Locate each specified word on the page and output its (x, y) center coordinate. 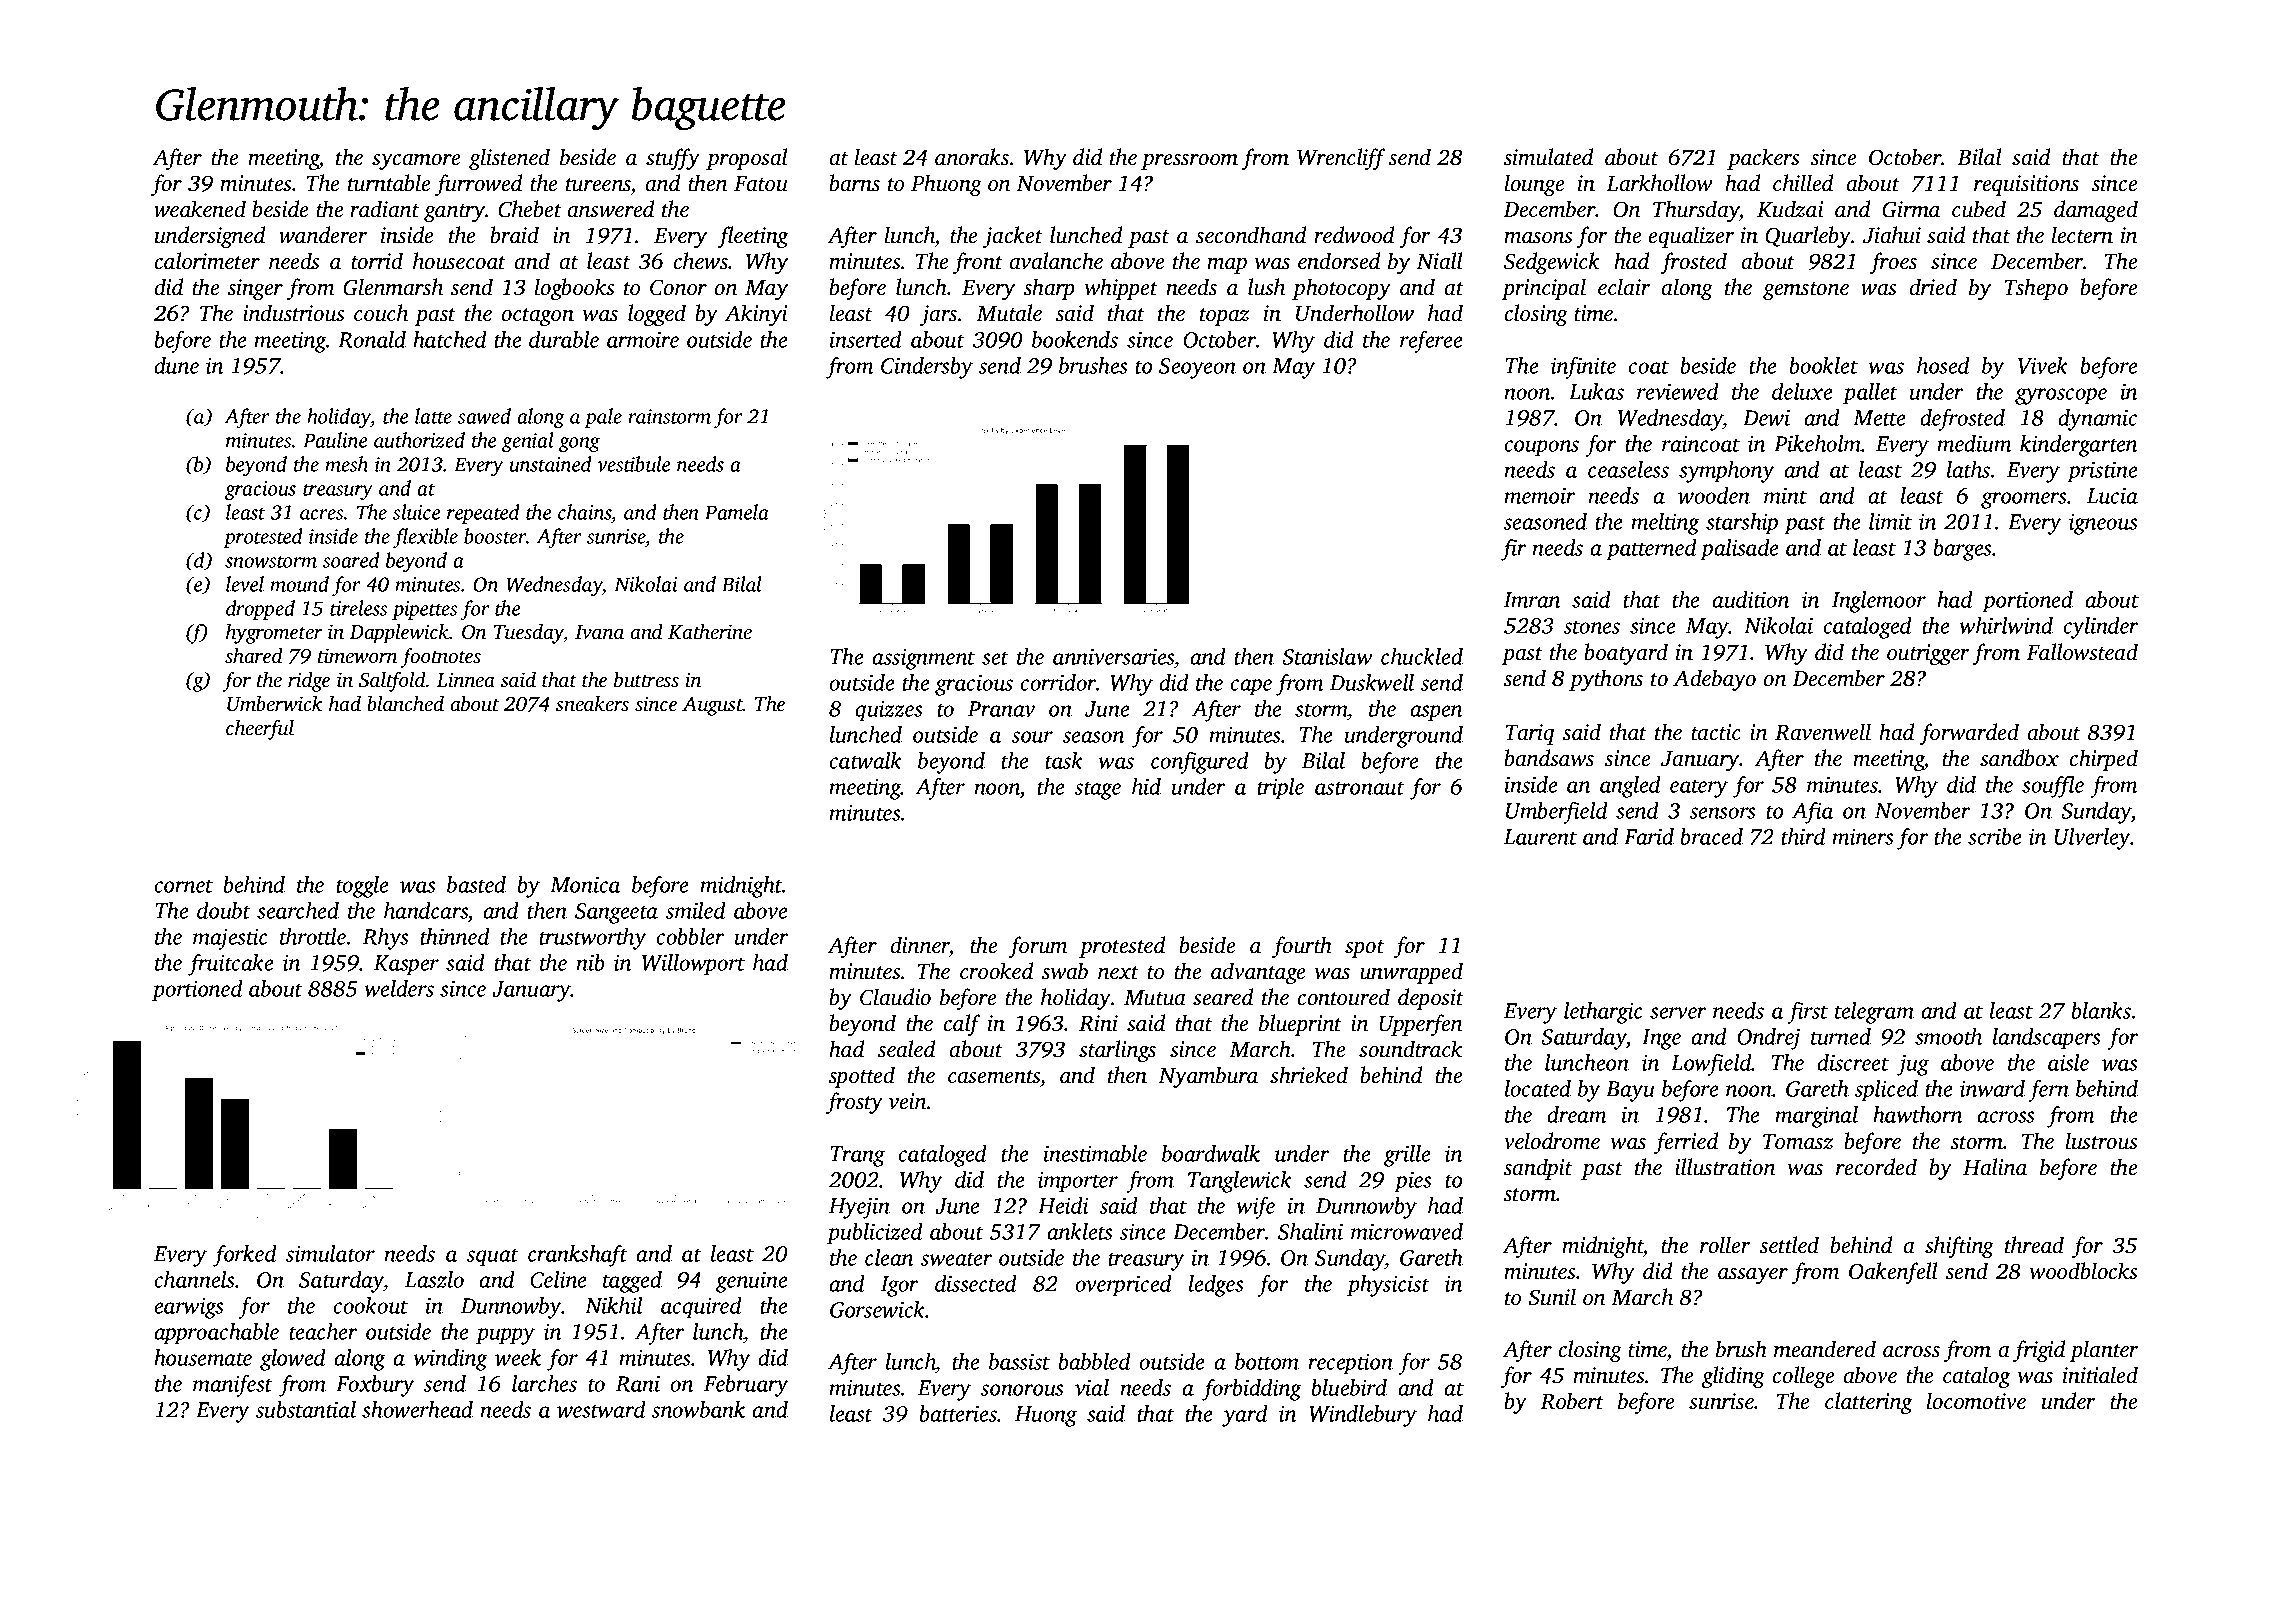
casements (994, 1077)
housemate (203, 1357)
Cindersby (927, 368)
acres (321, 514)
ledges (1216, 1286)
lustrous (2102, 1141)
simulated (1548, 157)
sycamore (416, 162)
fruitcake (231, 965)
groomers (2023, 500)
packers (1763, 159)
